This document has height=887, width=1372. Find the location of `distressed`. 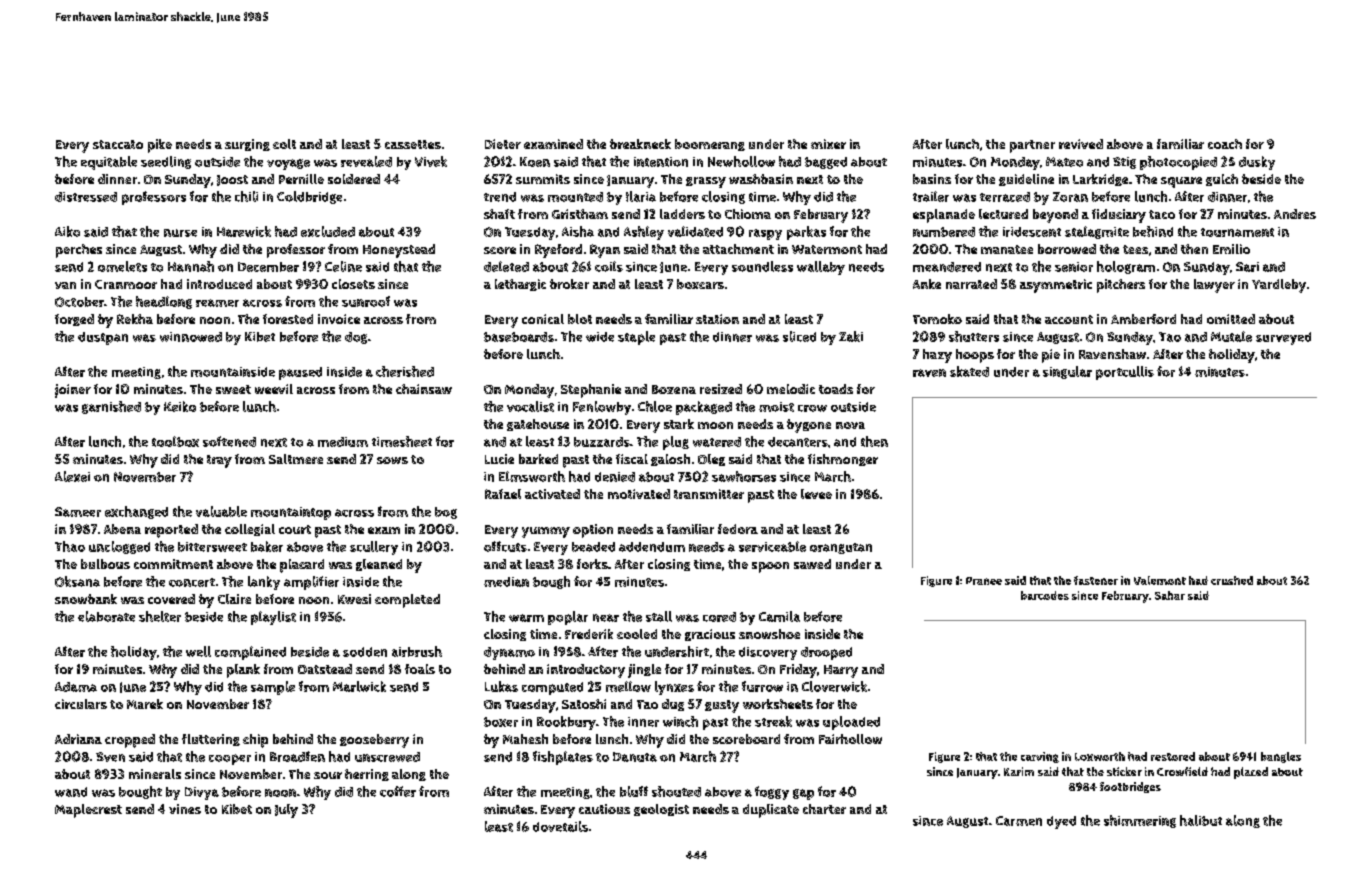

distressed is located at coordinates (86, 197).
